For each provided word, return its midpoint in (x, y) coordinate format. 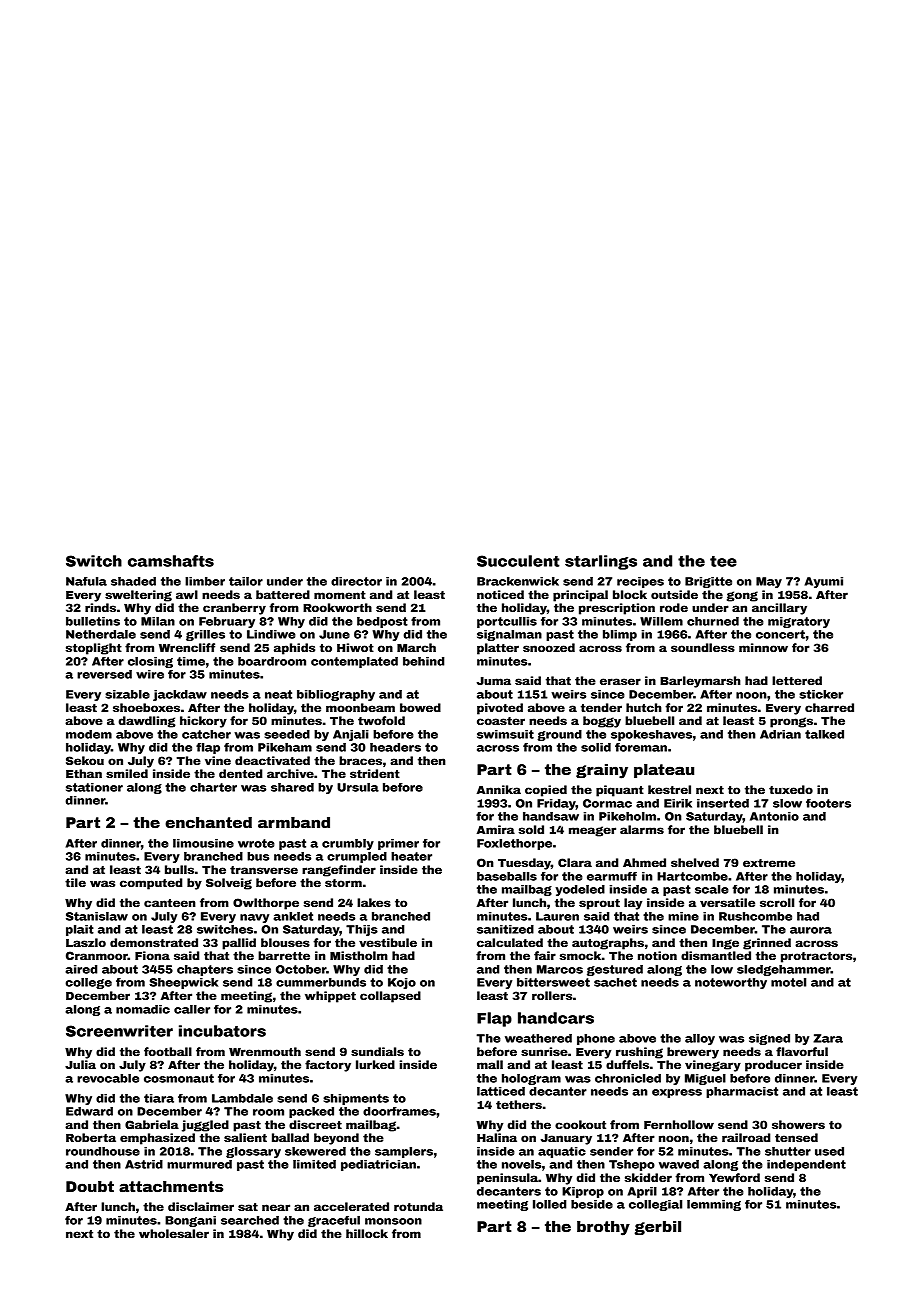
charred (829, 707)
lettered (797, 680)
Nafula (86, 581)
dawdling (147, 722)
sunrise (544, 1051)
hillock (367, 1233)
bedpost (382, 622)
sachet (615, 982)
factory (328, 1066)
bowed (420, 707)
